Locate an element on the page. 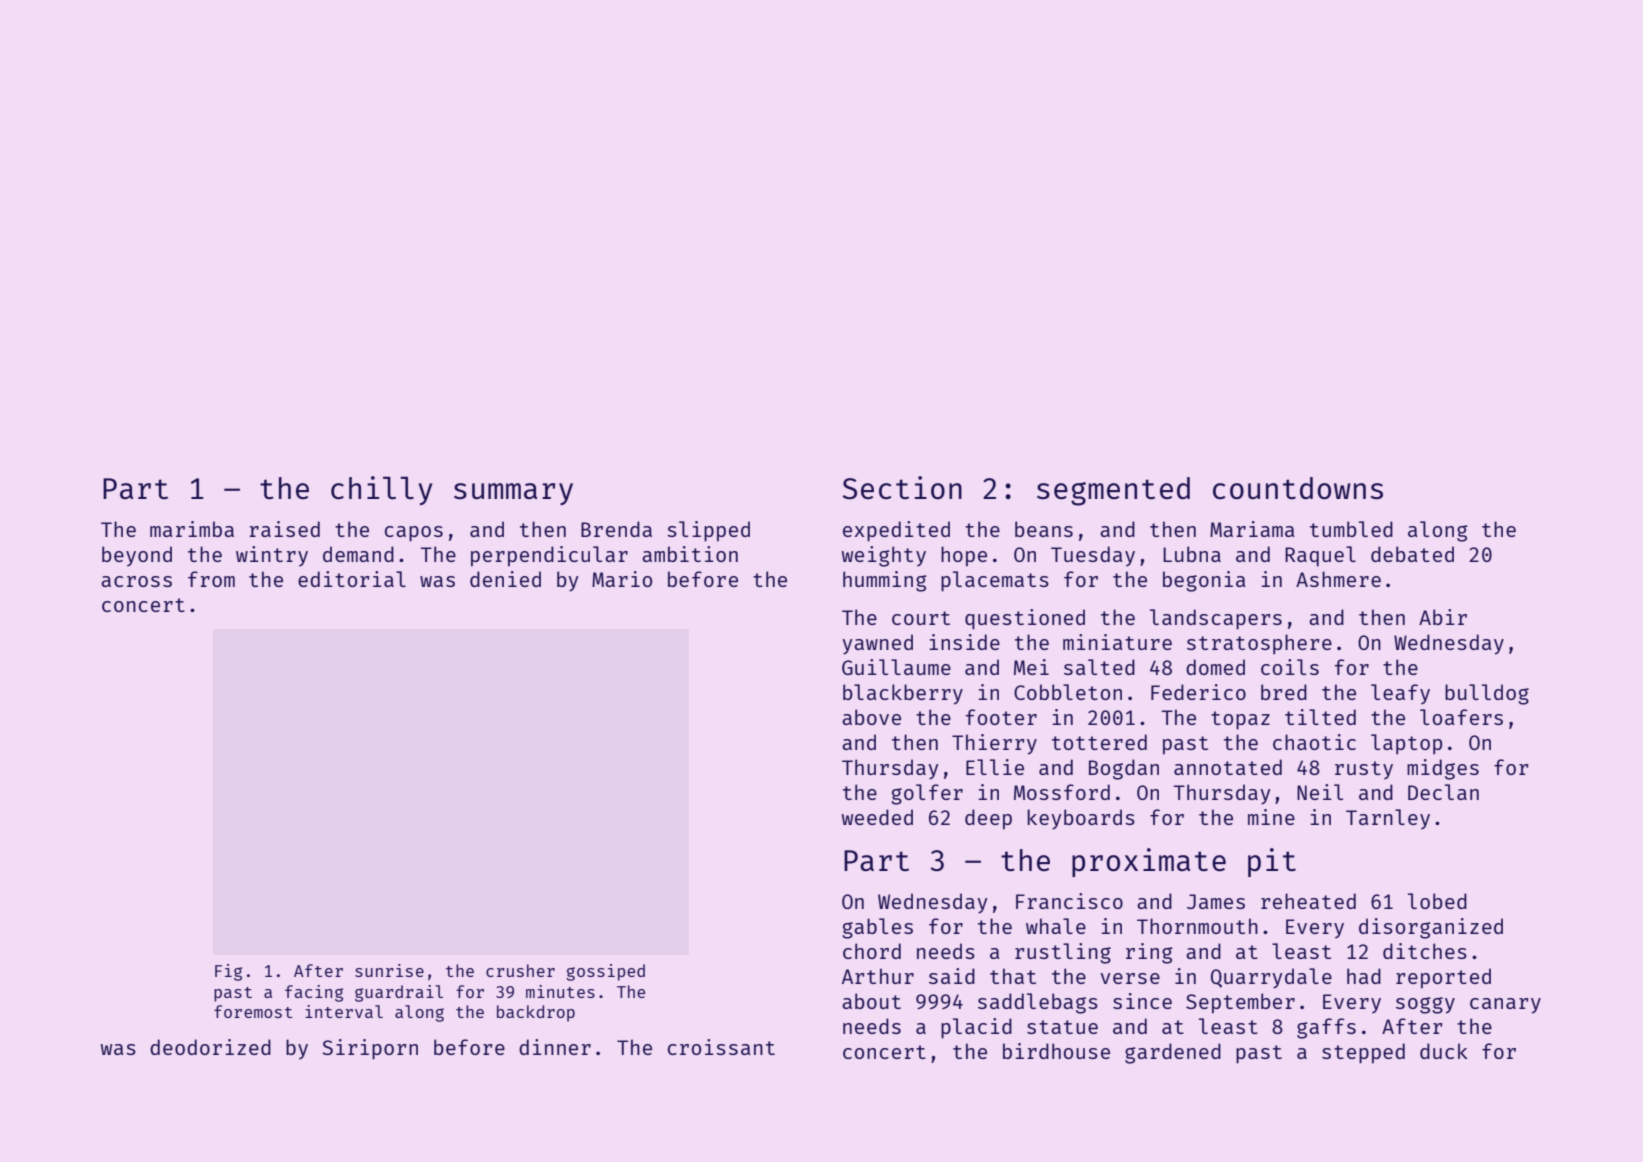 This page has height=1162, width=1643. debated is located at coordinates (1412, 554).
